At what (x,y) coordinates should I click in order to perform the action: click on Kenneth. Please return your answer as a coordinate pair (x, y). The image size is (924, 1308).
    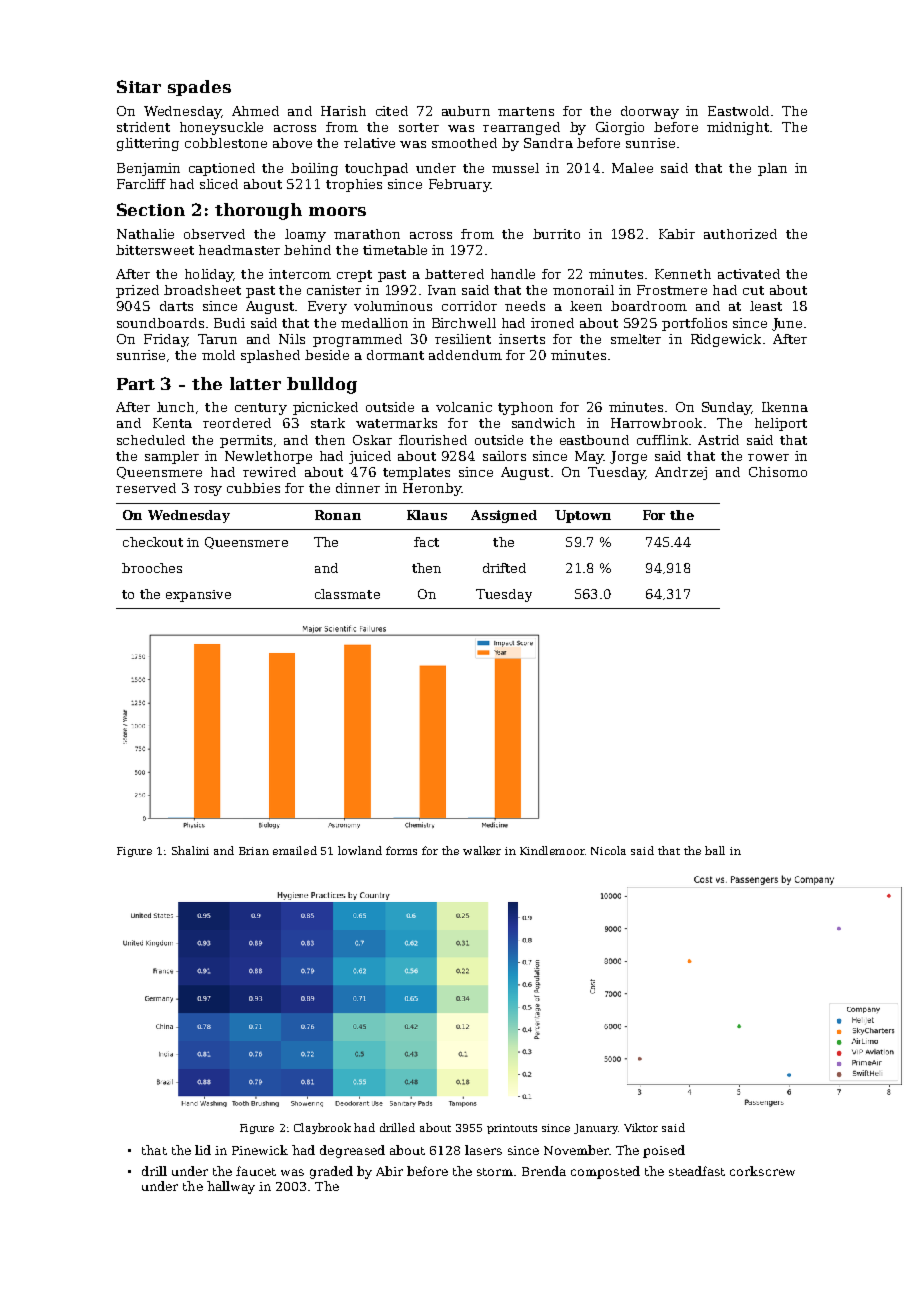
    Looking at the image, I should click on (683, 274).
